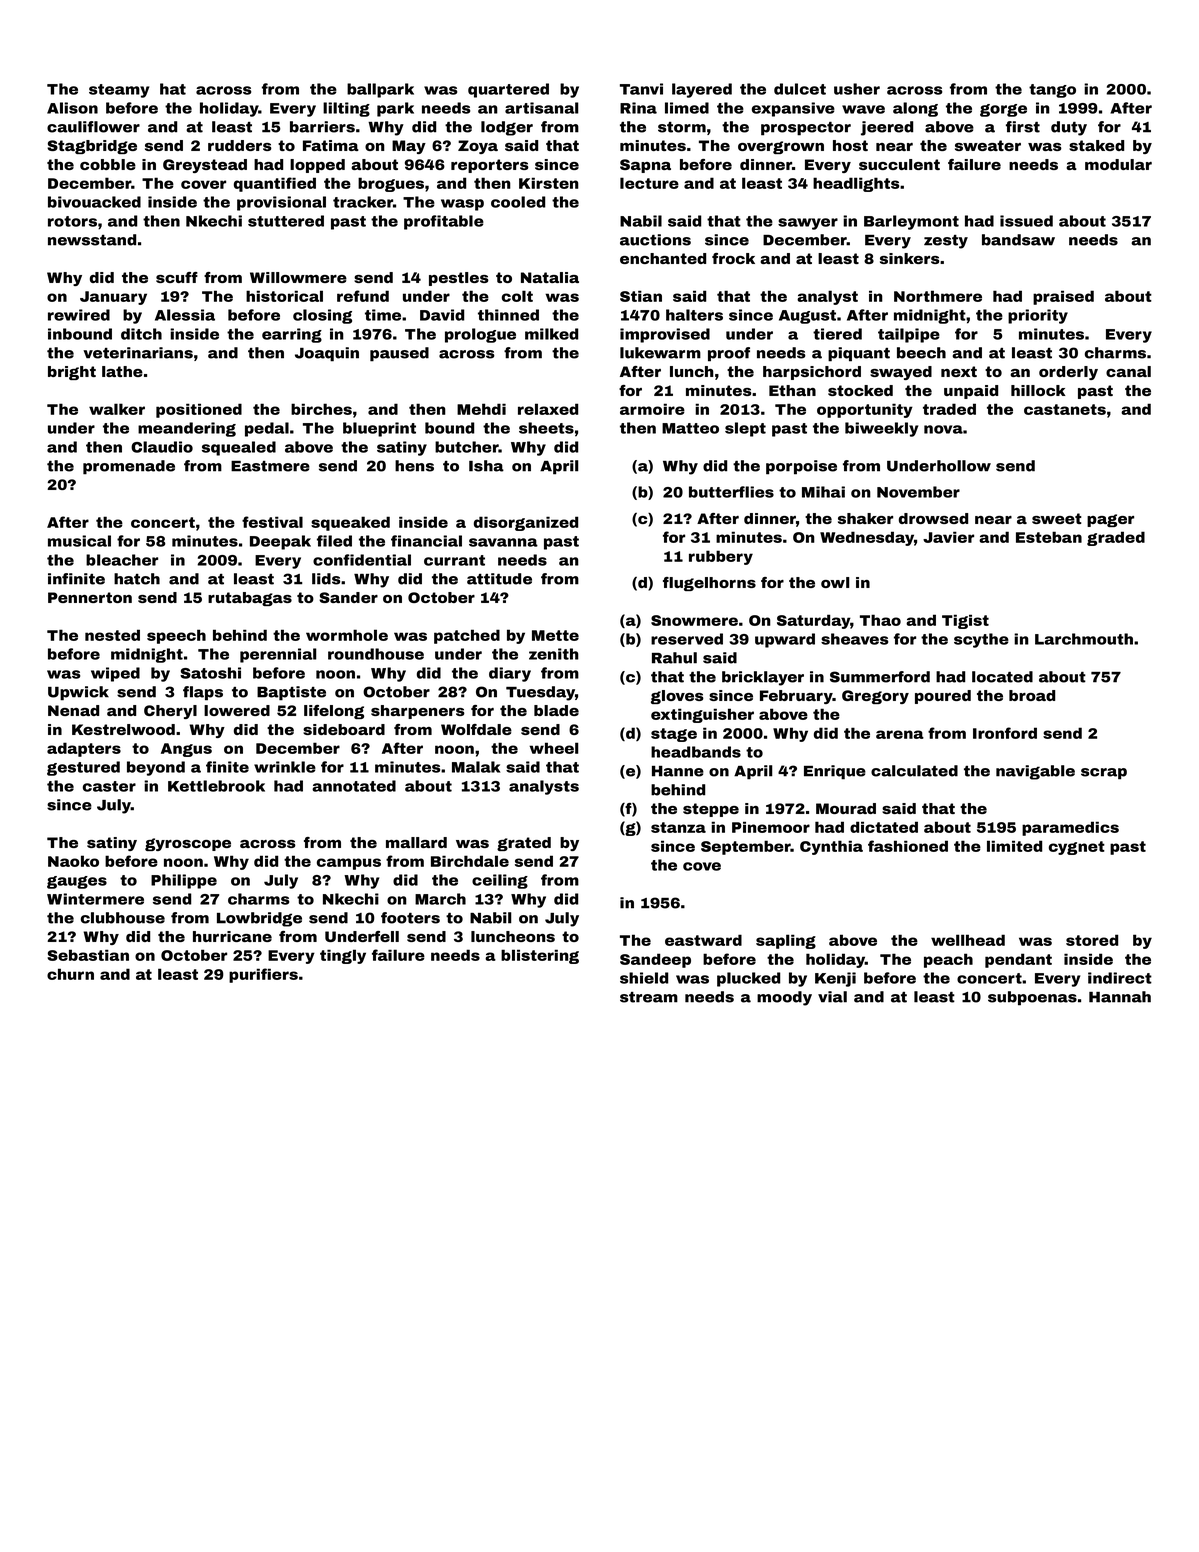 Image resolution: width=1199 pixels, height=1552 pixels. What do you see at coordinates (119, 91) in the image?
I see `steamy` at bounding box center [119, 91].
